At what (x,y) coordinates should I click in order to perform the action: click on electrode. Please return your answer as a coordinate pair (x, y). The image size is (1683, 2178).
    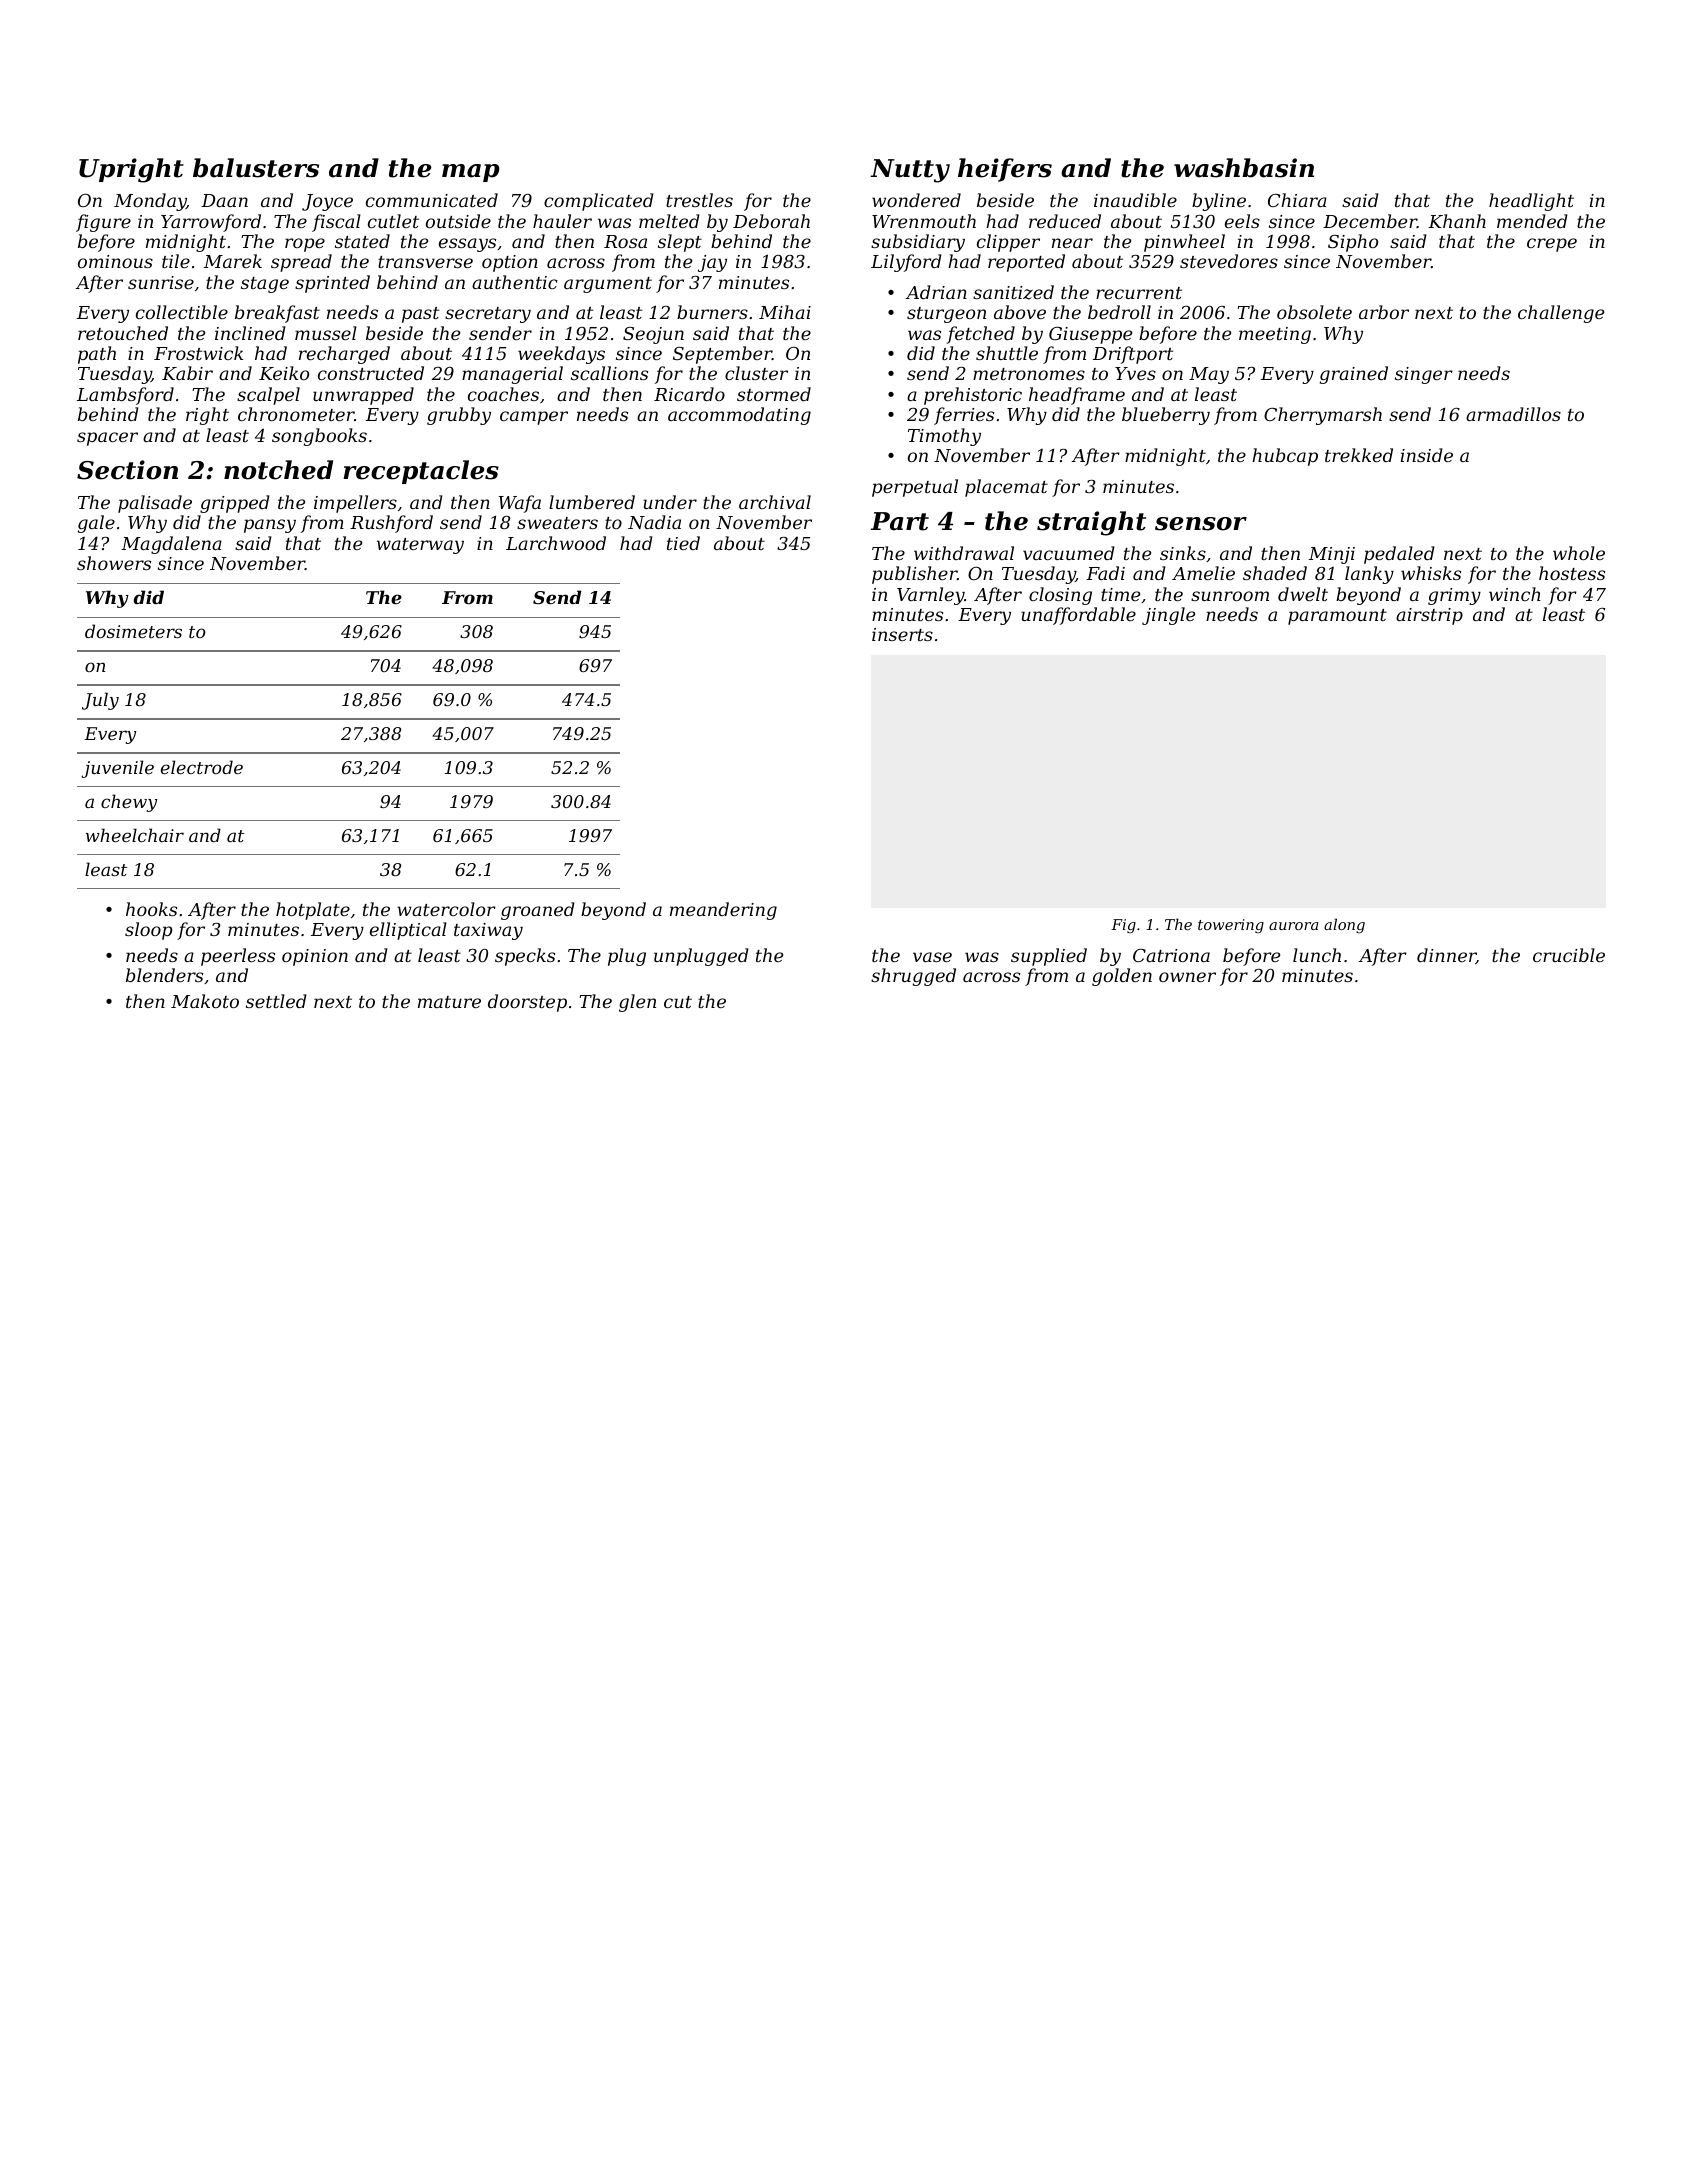
    Looking at the image, I should click on (202, 767).
